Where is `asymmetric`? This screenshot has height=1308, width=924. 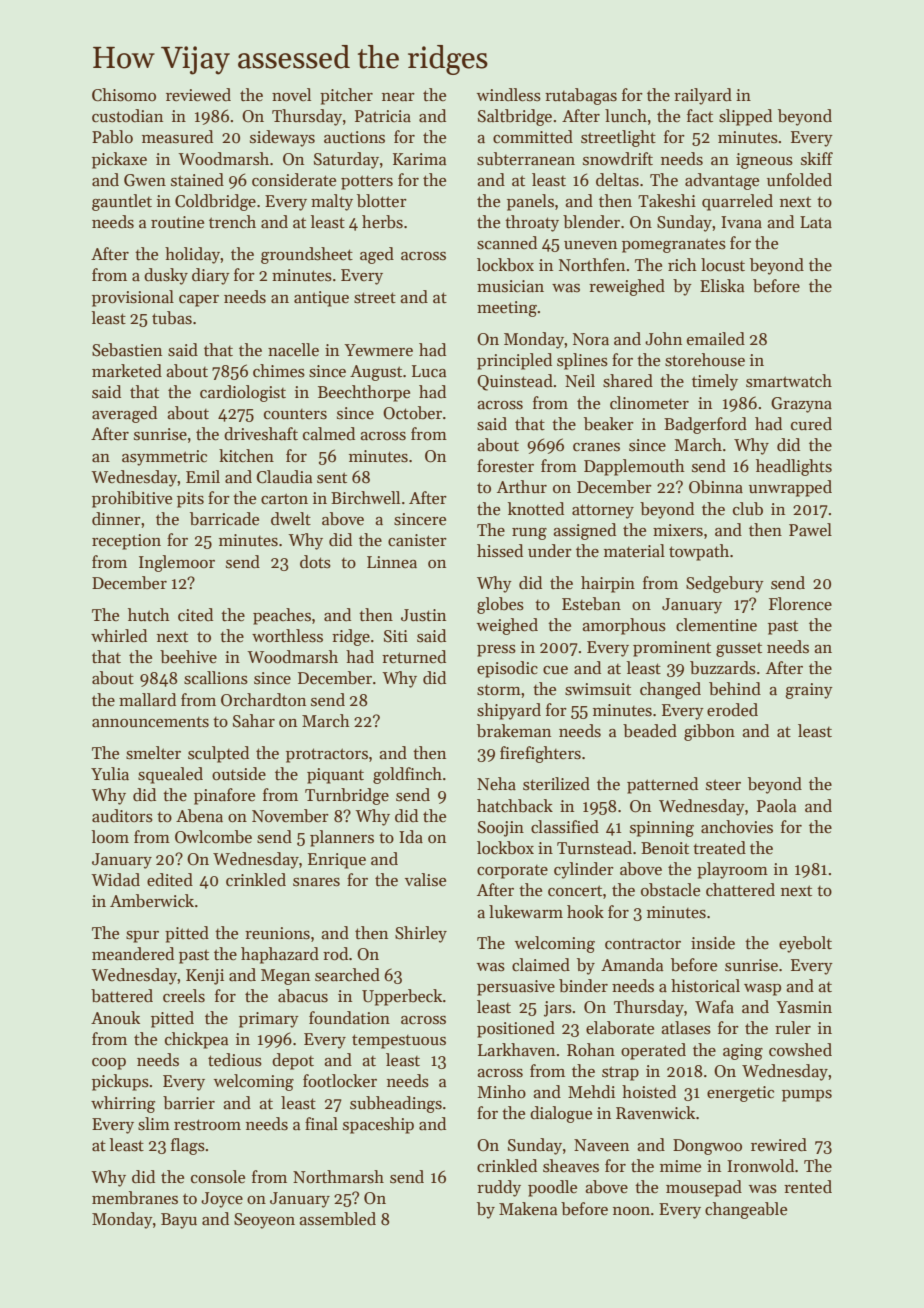
asymmetric is located at coordinates (164, 458).
